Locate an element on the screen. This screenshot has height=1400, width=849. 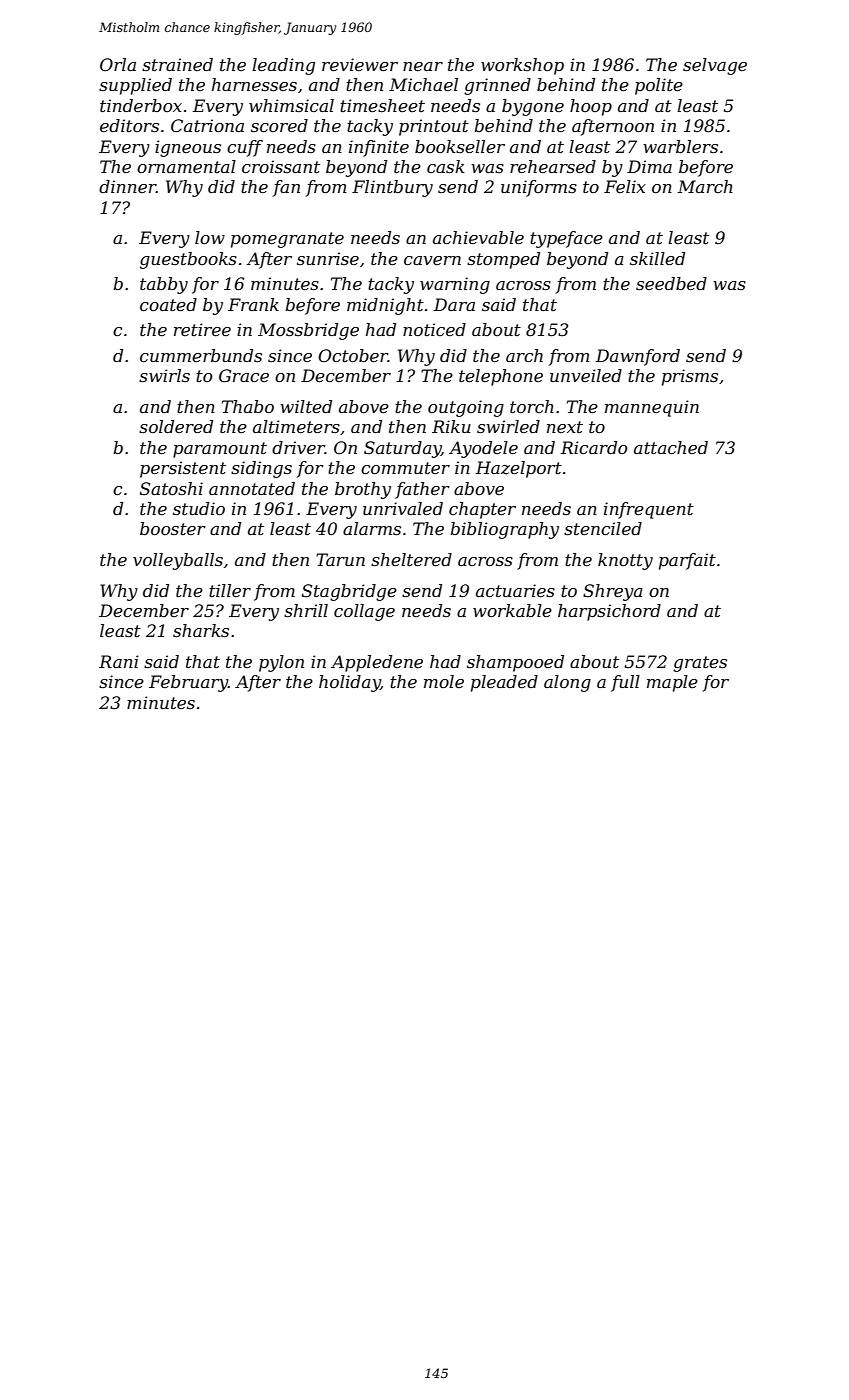
attached is located at coordinates (671, 447).
